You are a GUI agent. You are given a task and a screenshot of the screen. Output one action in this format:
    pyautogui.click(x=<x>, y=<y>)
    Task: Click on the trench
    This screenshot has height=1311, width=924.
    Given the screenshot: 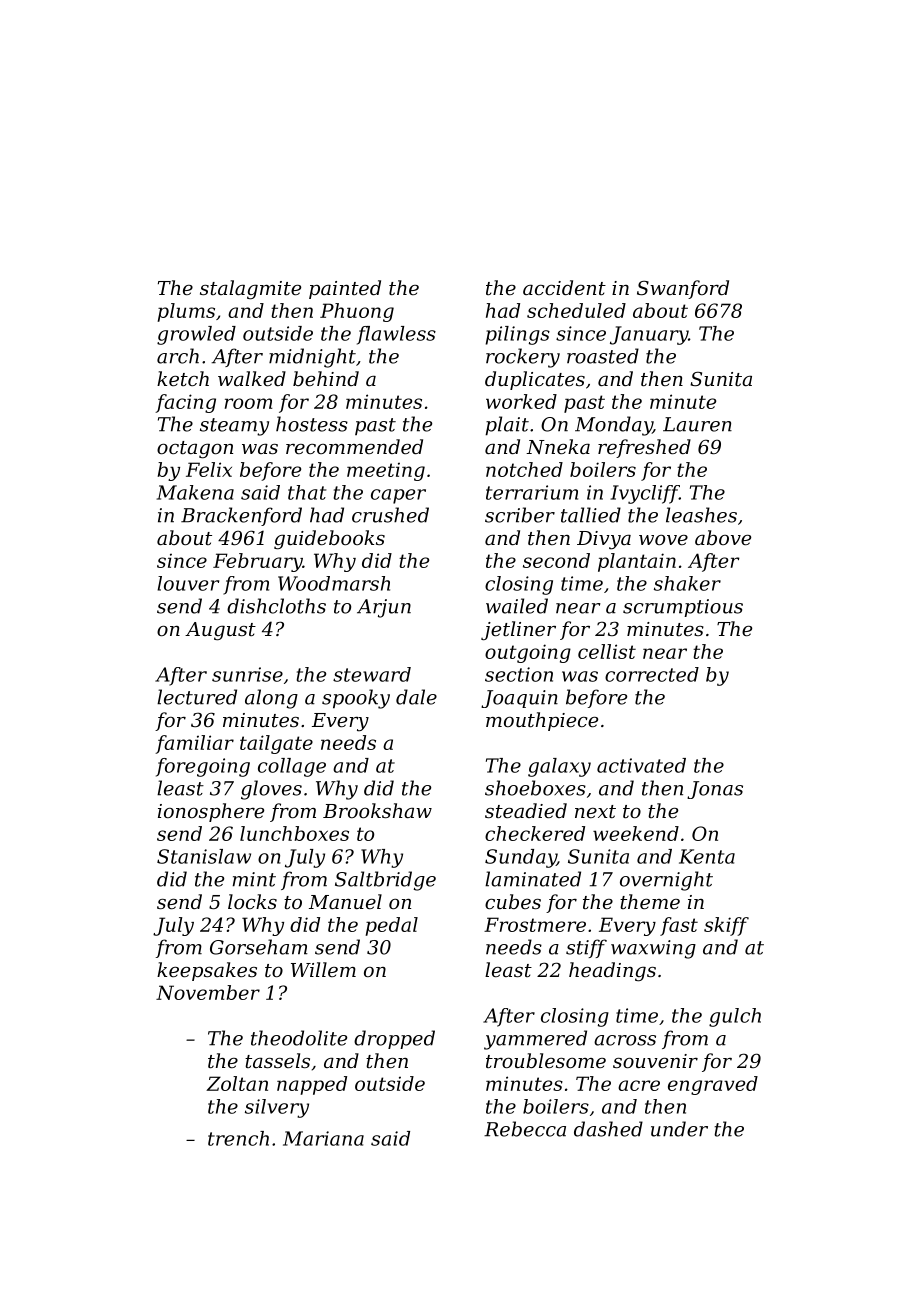 What is the action you would take?
    pyautogui.click(x=238, y=1138)
